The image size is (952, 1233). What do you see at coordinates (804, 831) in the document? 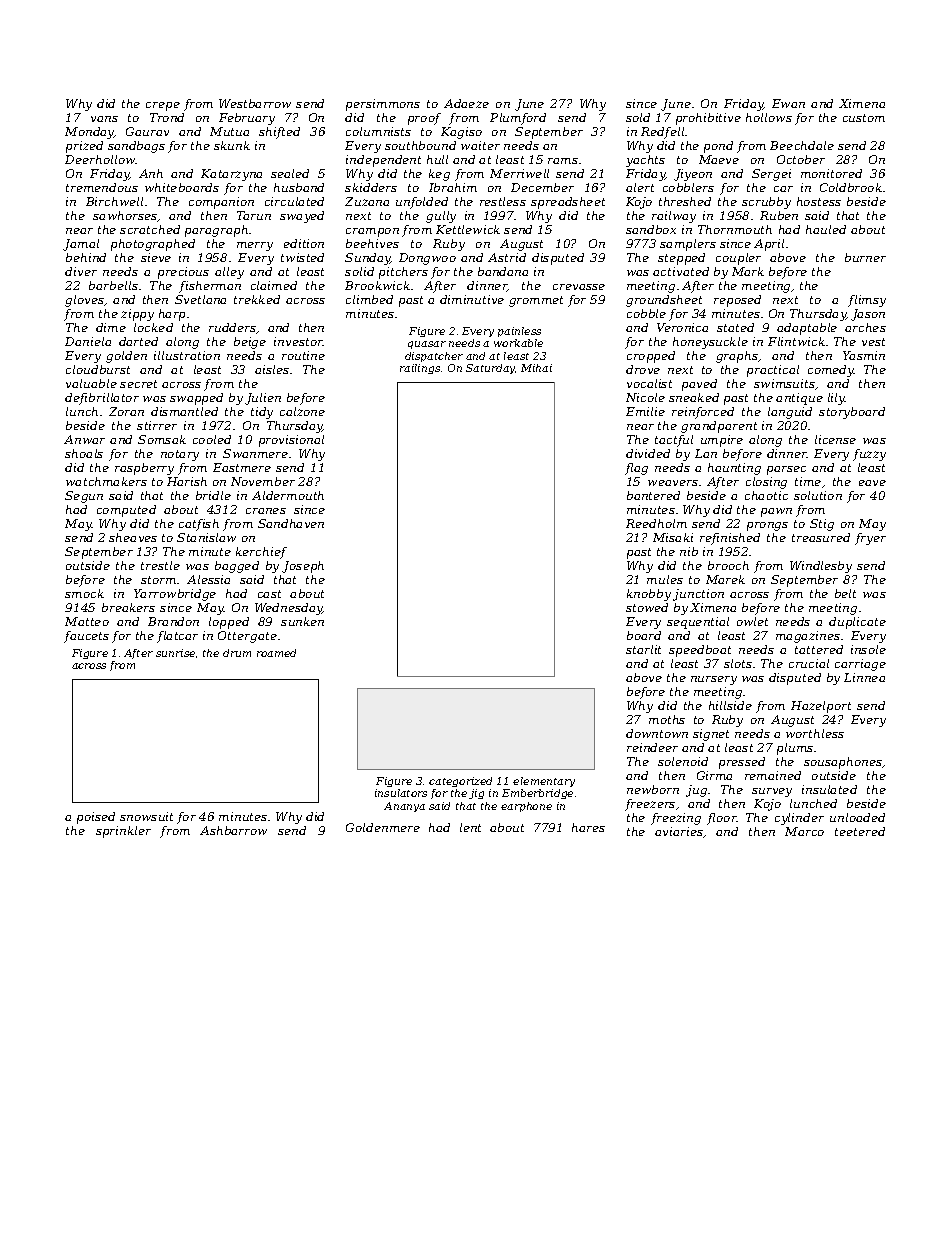
I see `Marco` at bounding box center [804, 831].
